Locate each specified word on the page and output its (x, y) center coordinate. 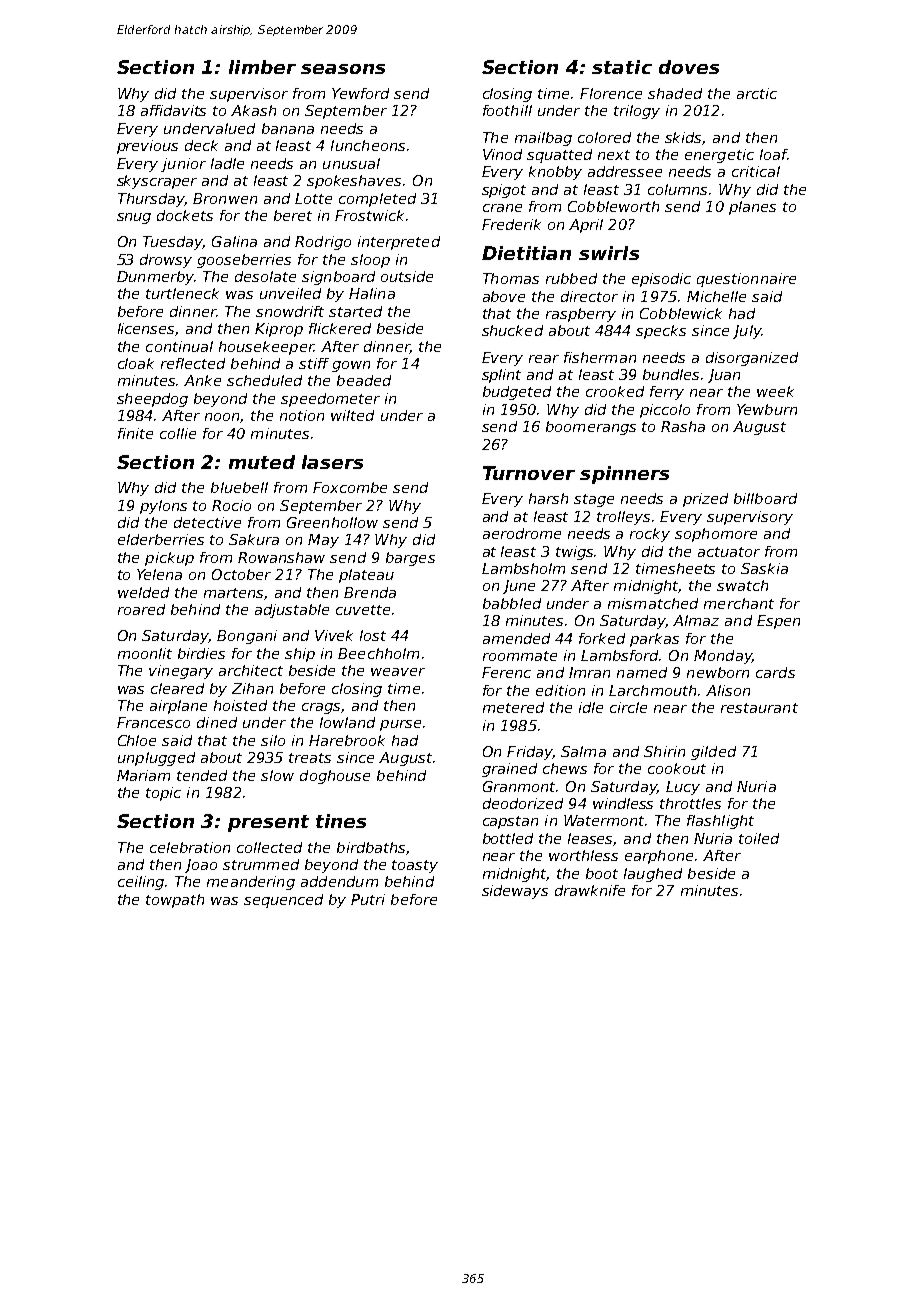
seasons (343, 69)
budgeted (517, 393)
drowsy (166, 261)
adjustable (292, 611)
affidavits (173, 110)
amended (516, 638)
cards (775, 672)
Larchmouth (652, 690)
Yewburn (767, 409)
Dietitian (526, 253)
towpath (175, 901)
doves (689, 67)
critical (756, 171)
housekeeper (266, 348)
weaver (398, 672)
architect (251, 670)
